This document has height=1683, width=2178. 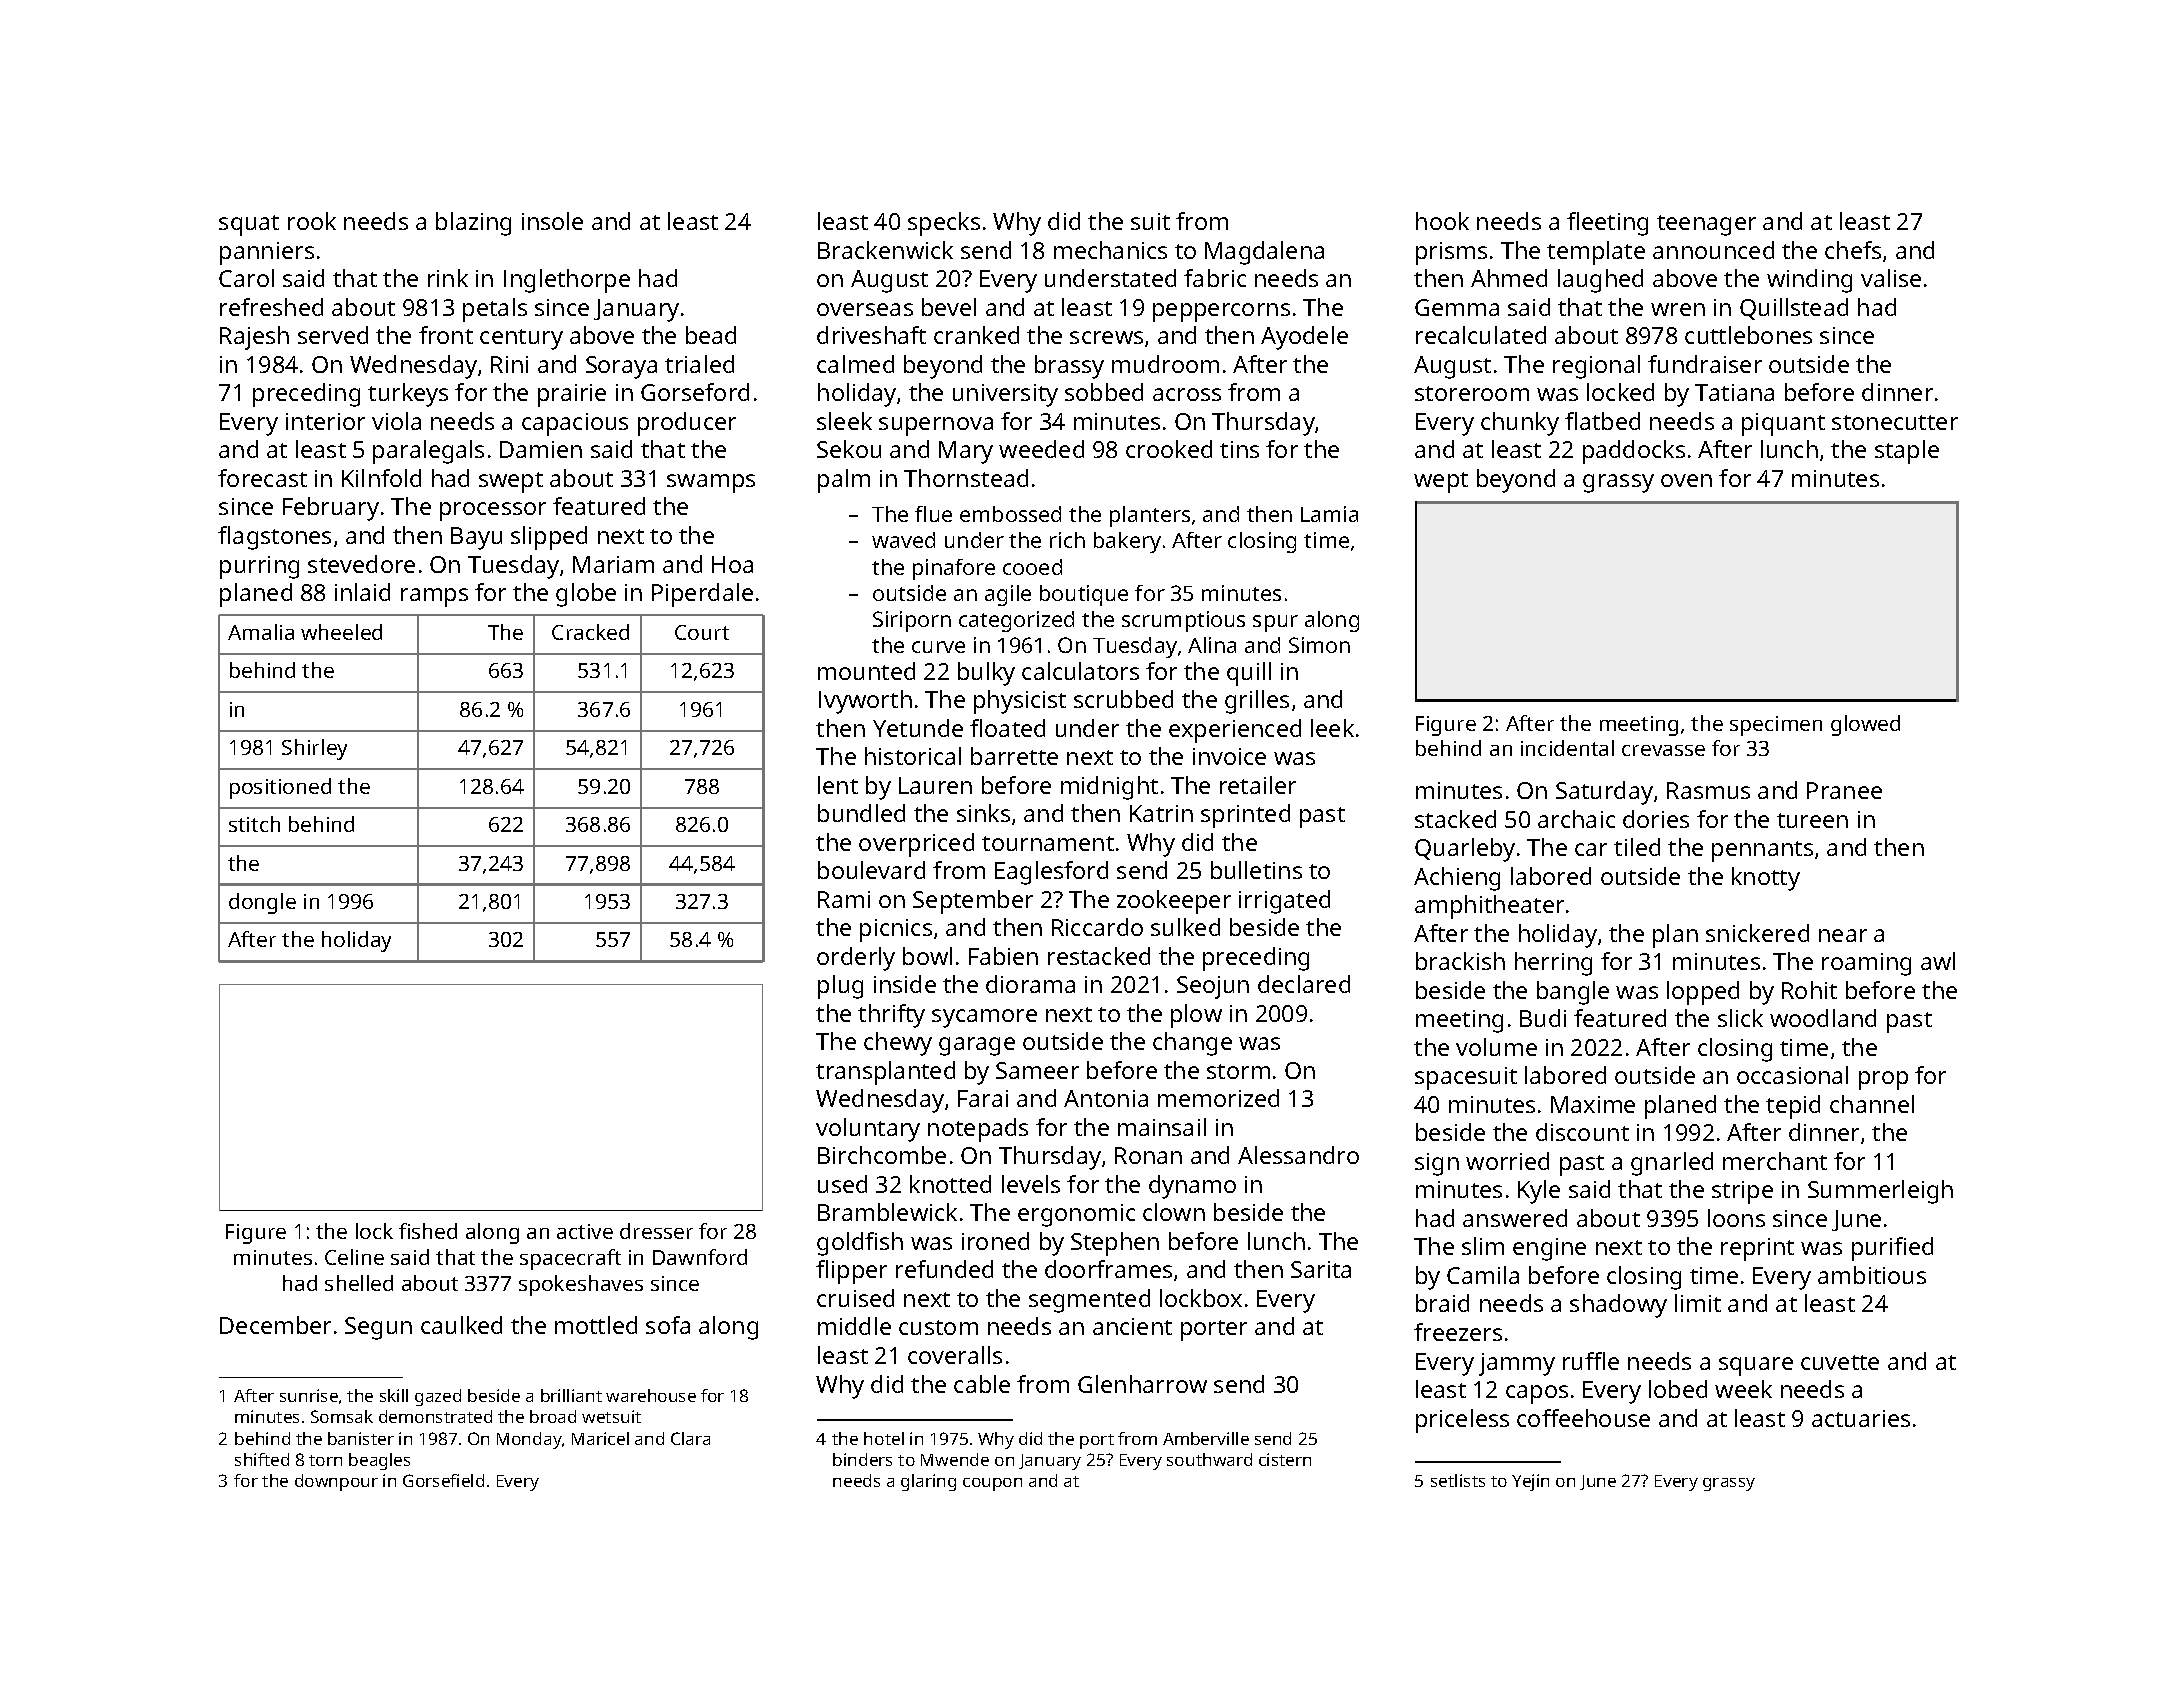 I want to click on Yejin, so click(x=1530, y=1482).
